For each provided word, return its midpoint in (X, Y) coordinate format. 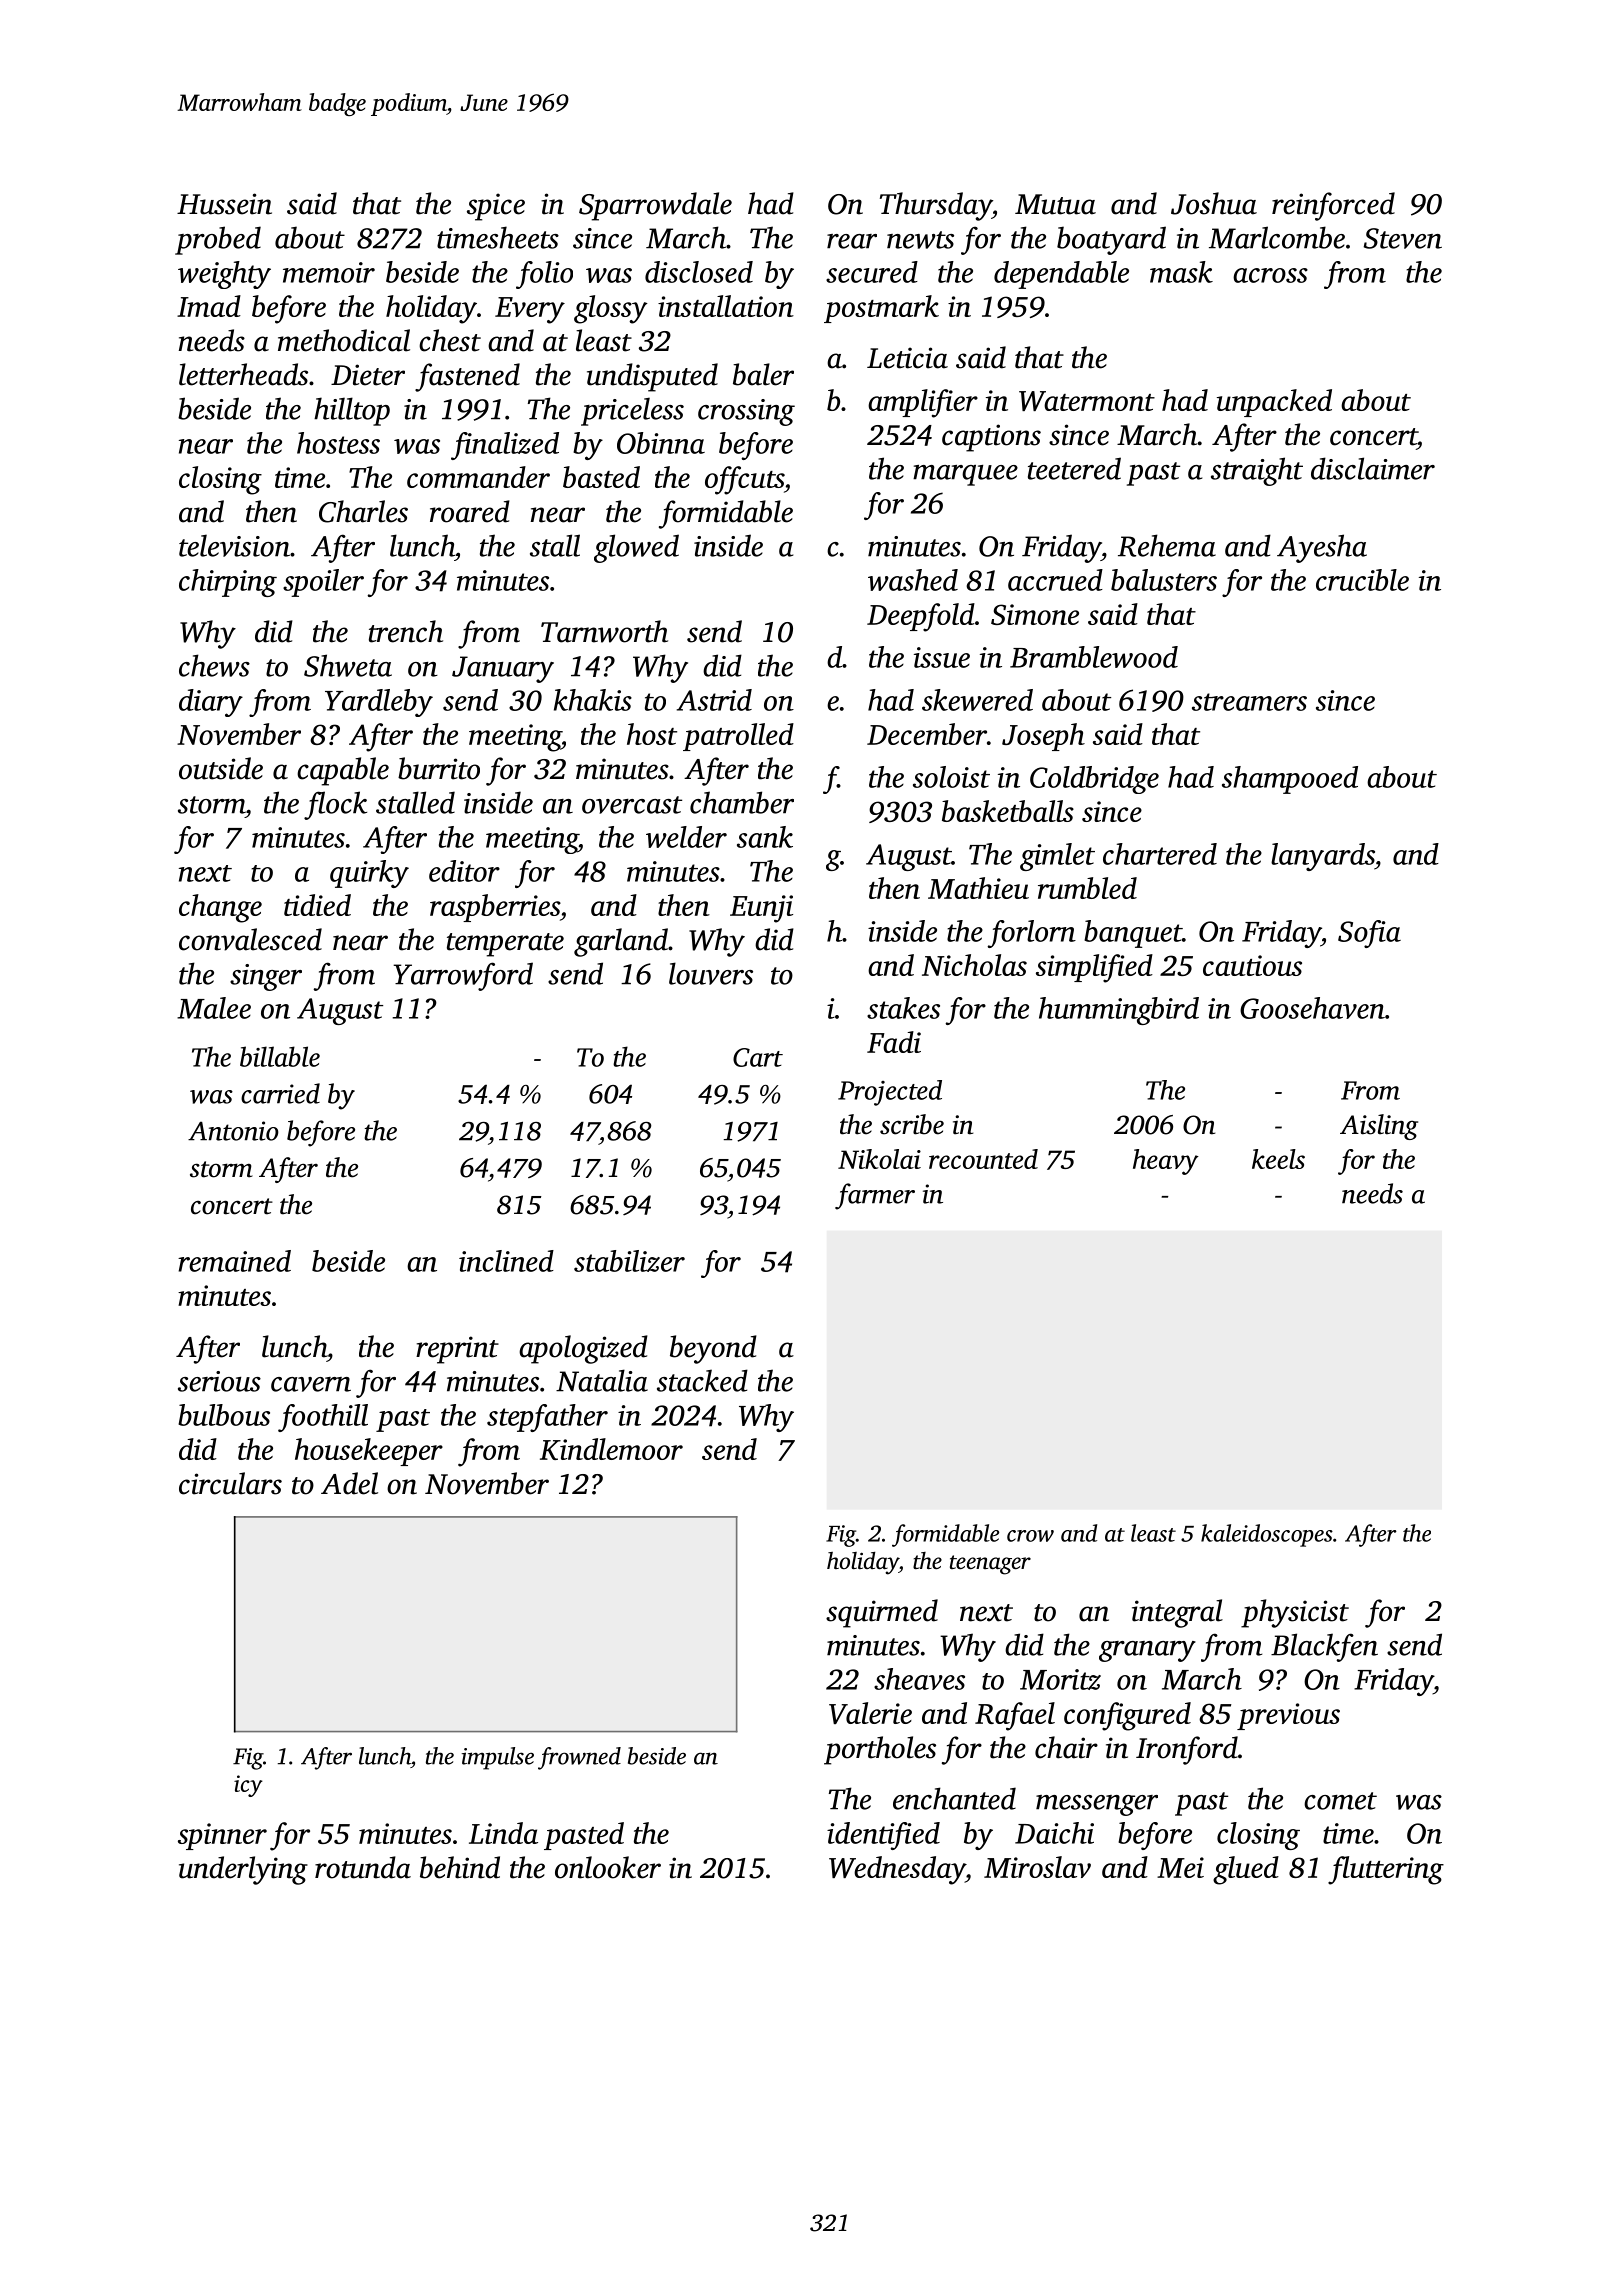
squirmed (882, 1613)
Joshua (1214, 203)
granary (1147, 1651)
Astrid (714, 700)
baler (763, 374)
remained (234, 1261)
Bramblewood (1094, 657)
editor (464, 871)
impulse (498, 1758)
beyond (713, 1349)
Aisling (1379, 1127)
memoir (329, 272)
